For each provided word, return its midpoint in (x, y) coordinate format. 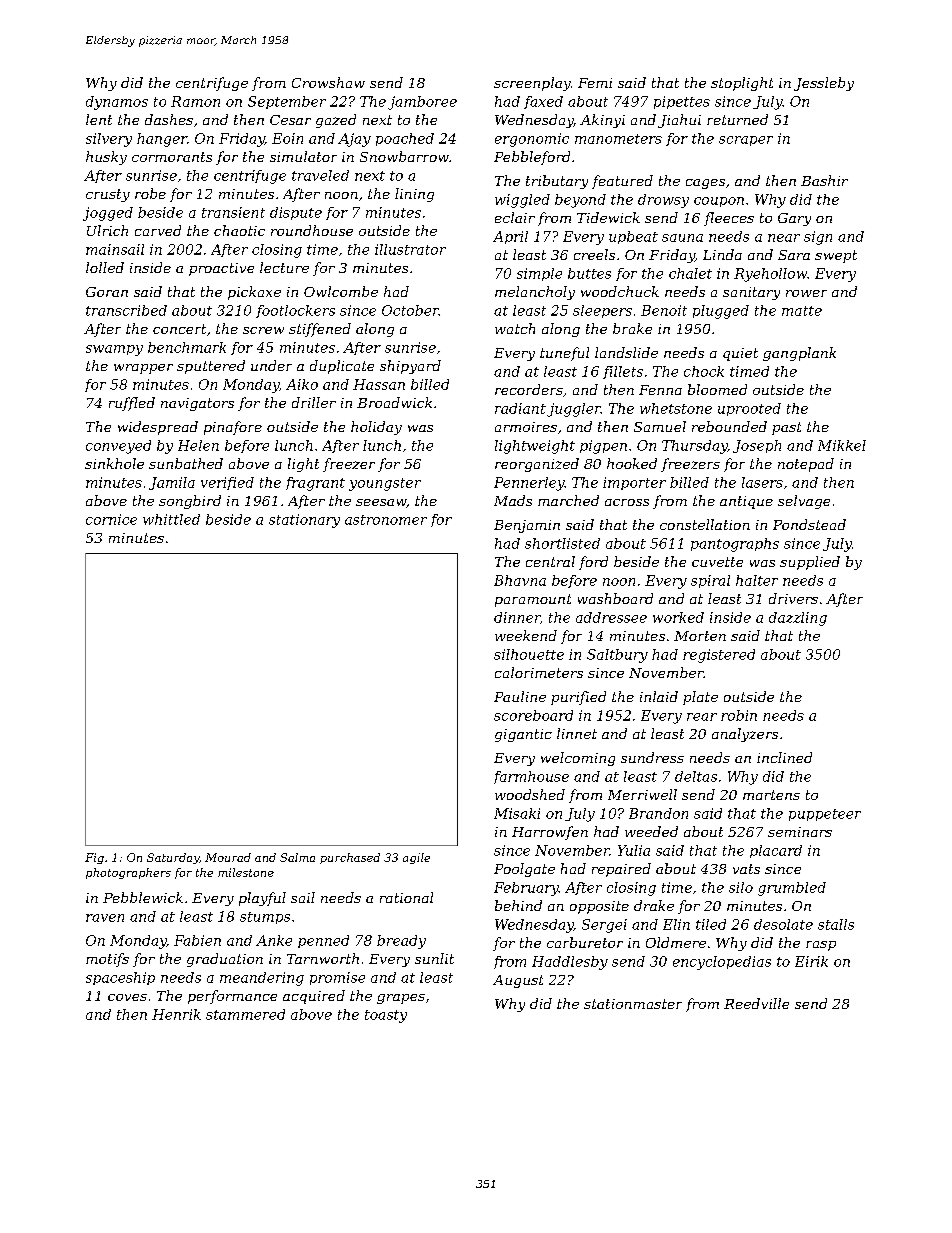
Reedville (756, 1003)
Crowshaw (328, 82)
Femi (595, 83)
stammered (245, 1014)
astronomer (386, 520)
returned (737, 119)
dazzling (798, 619)
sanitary (751, 293)
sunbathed (186, 463)
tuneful (564, 354)
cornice (111, 519)
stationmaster (633, 1004)
